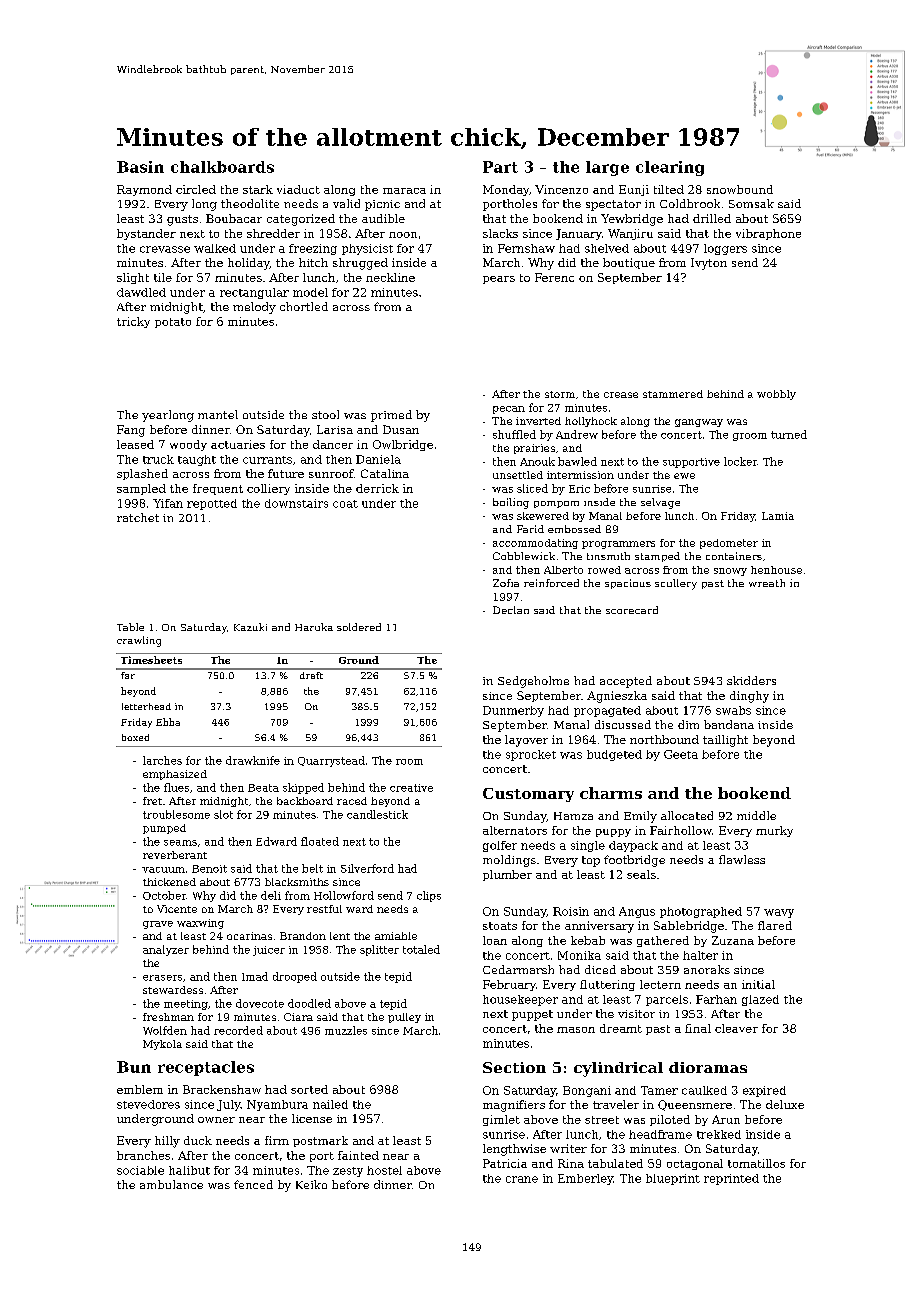 The image size is (924, 1308). Describe the element at coordinates (522, 1179) in the document. I see `crane` at that location.
